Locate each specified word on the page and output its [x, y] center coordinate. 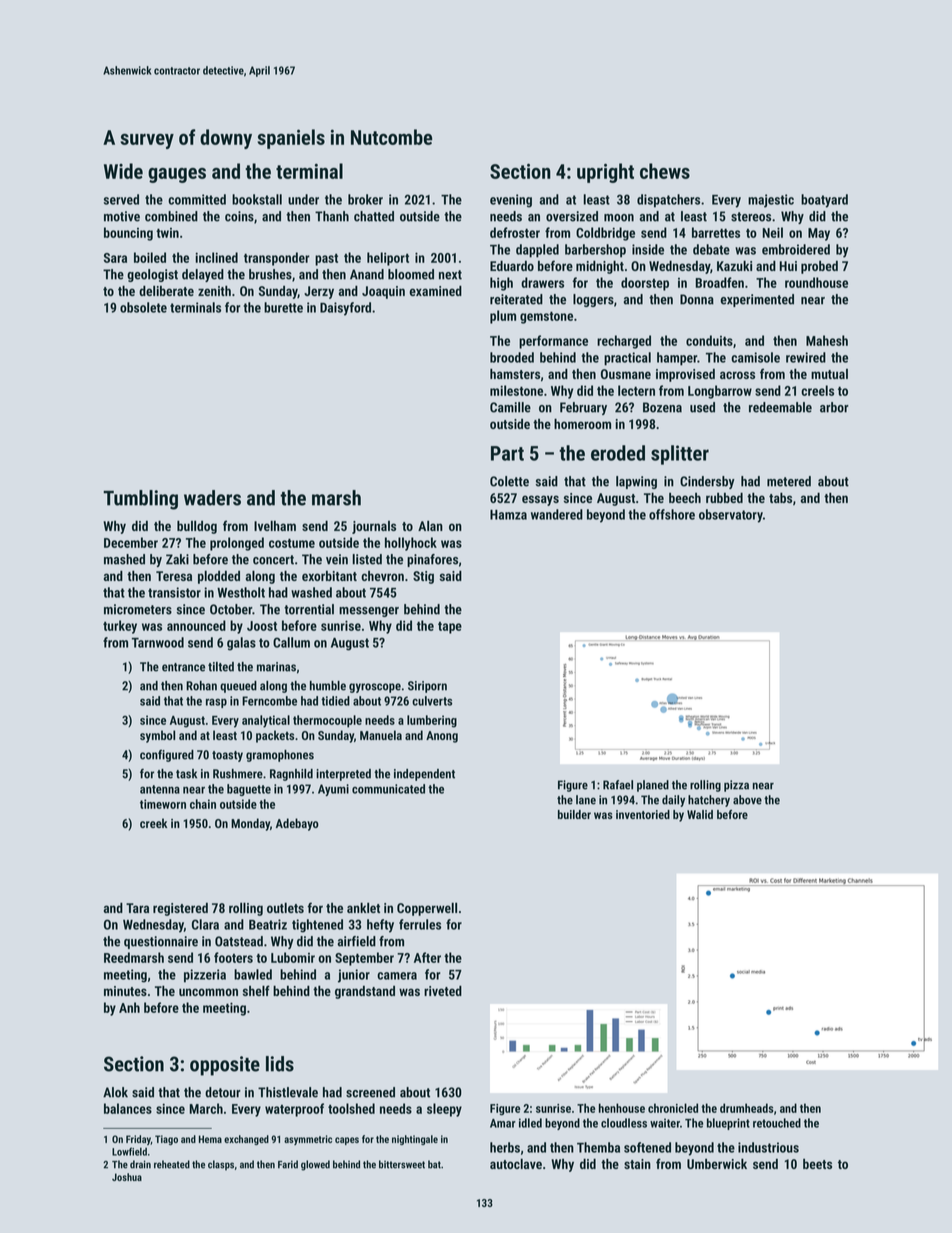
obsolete [143, 307]
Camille [510, 407]
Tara [137, 908]
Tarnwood [158, 642]
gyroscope [375, 688]
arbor [834, 407]
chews [665, 171]
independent [424, 775]
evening [511, 201]
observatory [731, 516]
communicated [388, 789]
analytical [266, 721]
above [747, 800]
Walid [700, 814]
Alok [115, 1092]
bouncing [128, 234]
